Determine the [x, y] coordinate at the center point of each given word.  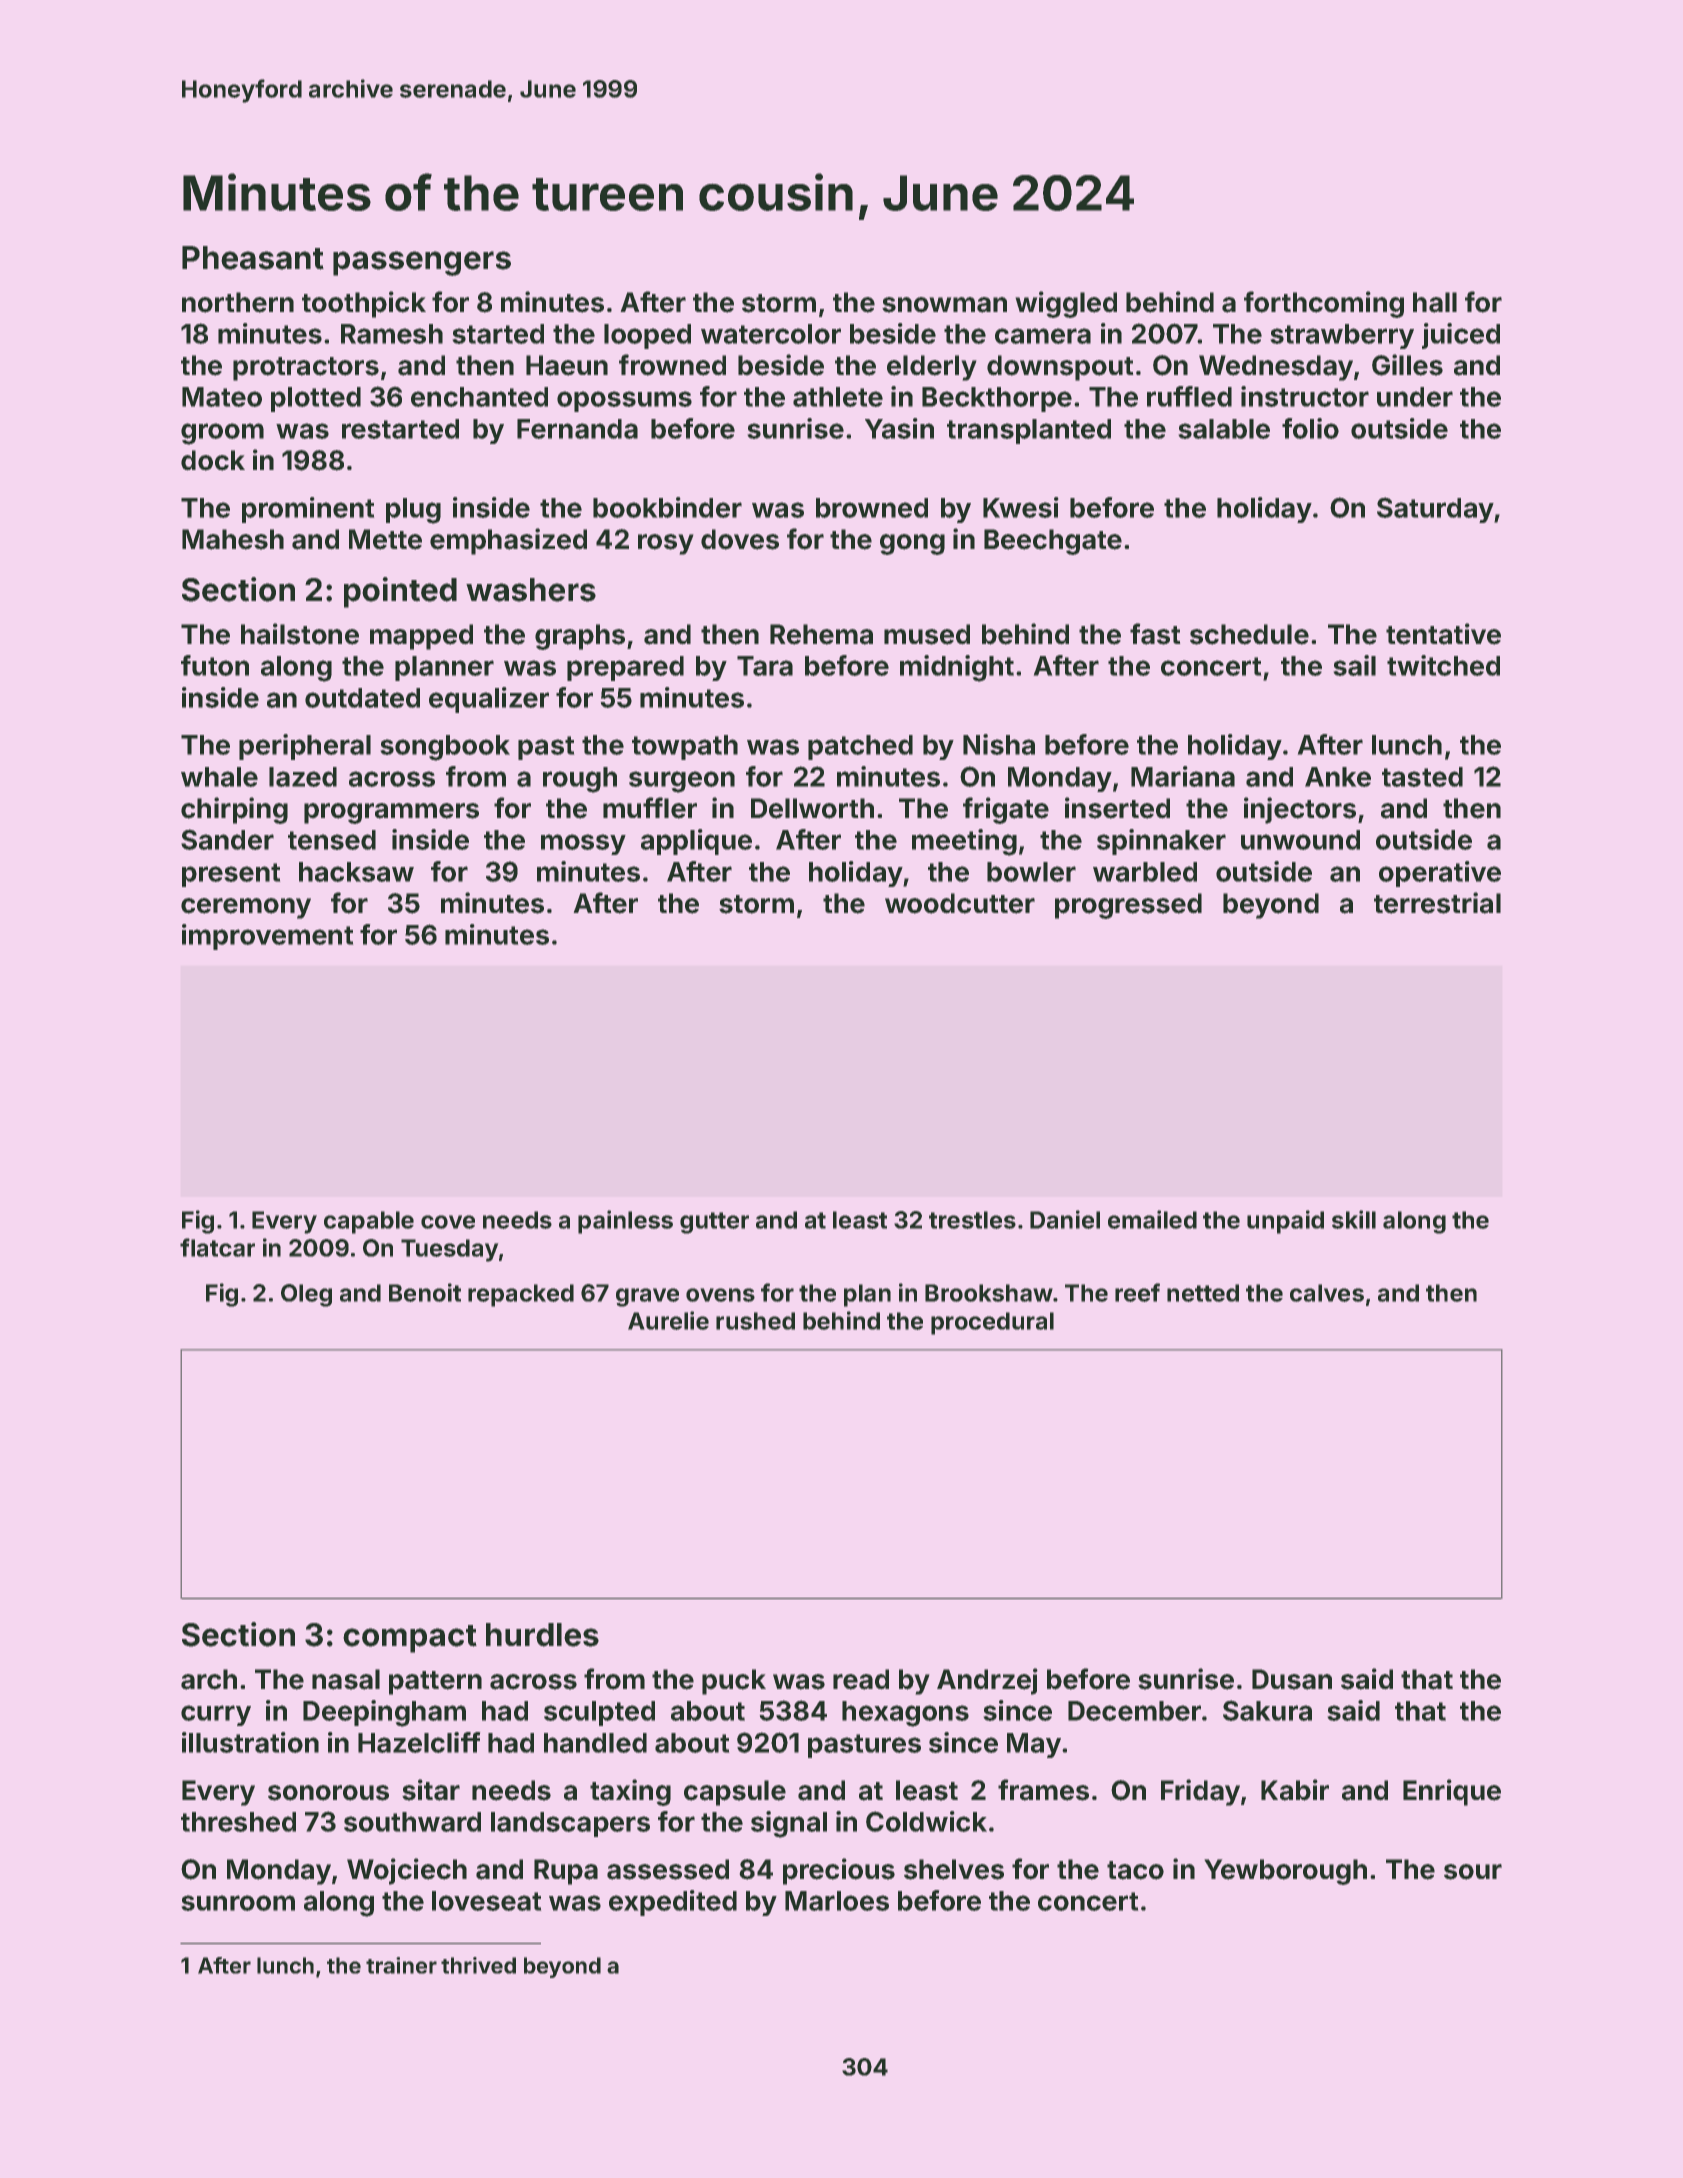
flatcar [217, 1247]
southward [412, 1822]
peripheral [305, 747]
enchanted [479, 397]
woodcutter [960, 903]
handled [595, 1743]
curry [216, 1715]
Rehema [821, 634]
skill [1354, 1219]
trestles [972, 1220]
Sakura [1267, 1710]
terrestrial [1437, 903]
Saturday [1435, 510]
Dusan [1292, 1679]
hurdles [542, 1635]
